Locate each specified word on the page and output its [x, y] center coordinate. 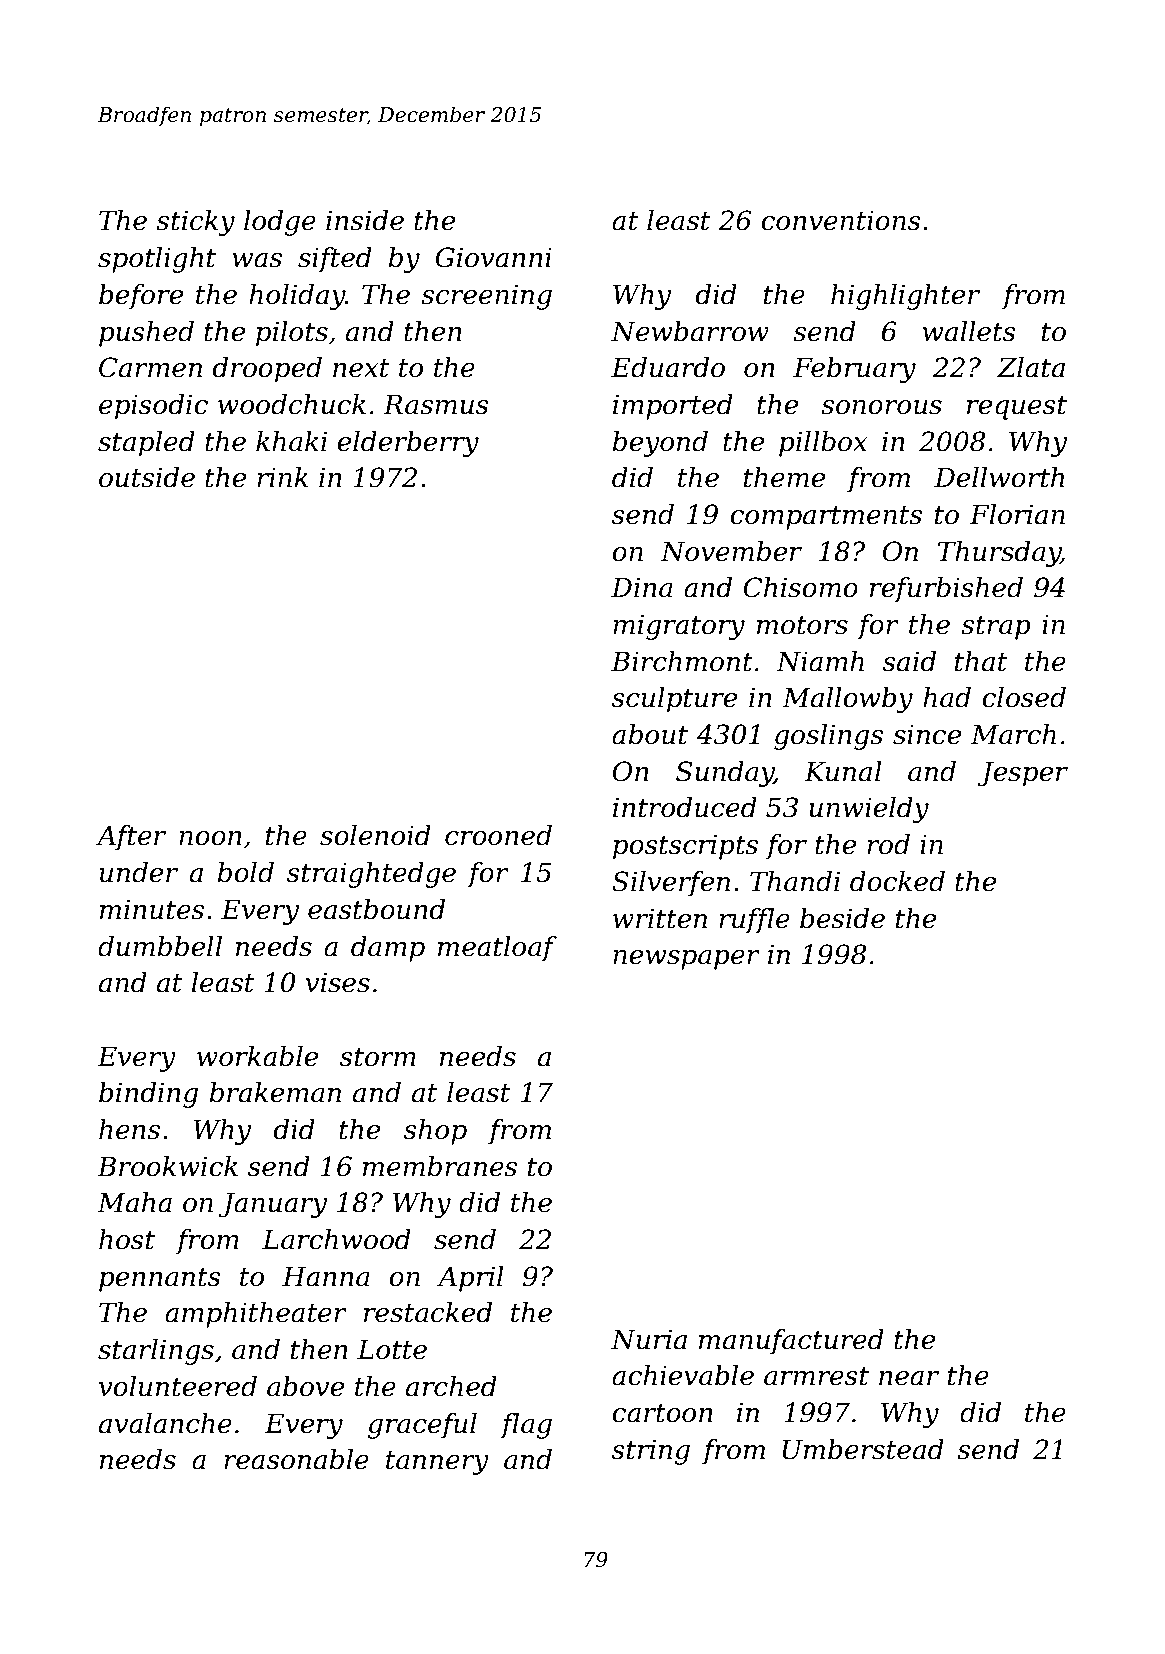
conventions [841, 220]
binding [148, 1095]
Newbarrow [690, 331]
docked [897, 881]
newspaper [686, 960]
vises [338, 982]
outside [147, 477]
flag [526, 1426]
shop [435, 1132]
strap [996, 628]
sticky [195, 223]
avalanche [165, 1423]
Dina [642, 587]
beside [842, 918]
